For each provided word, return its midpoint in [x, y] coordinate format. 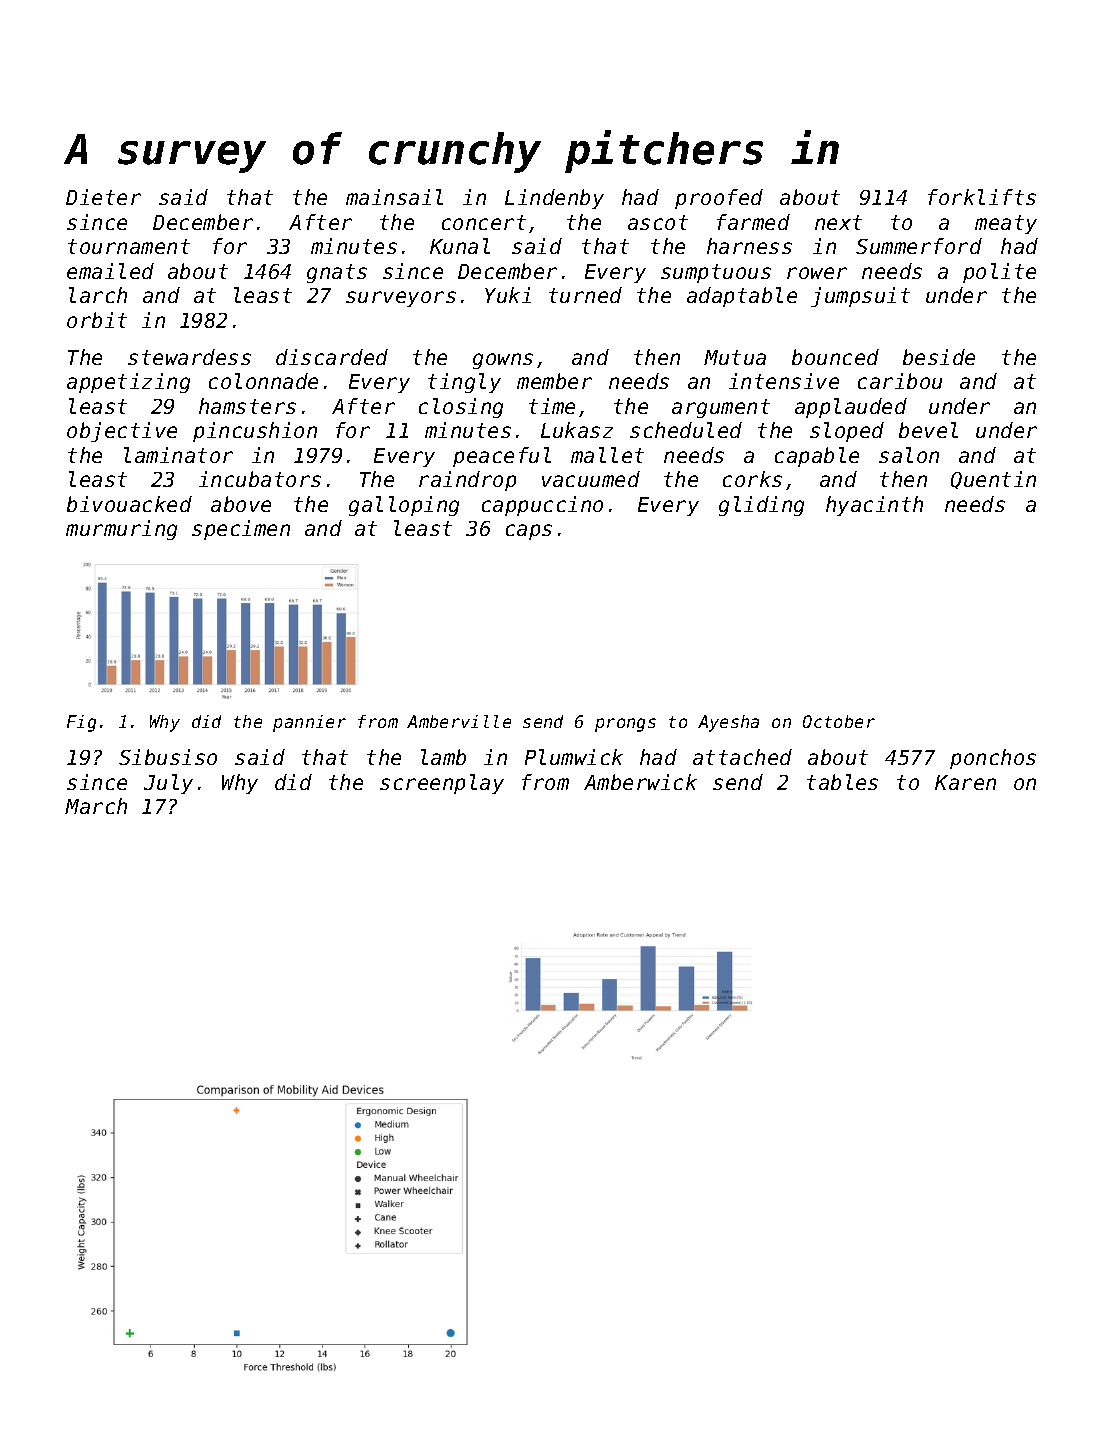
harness [749, 246]
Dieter [103, 197]
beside [939, 357]
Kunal [460, 246]
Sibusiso [168, 757]
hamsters [247, 406]
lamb [443, 757]
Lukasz [577, 430]
